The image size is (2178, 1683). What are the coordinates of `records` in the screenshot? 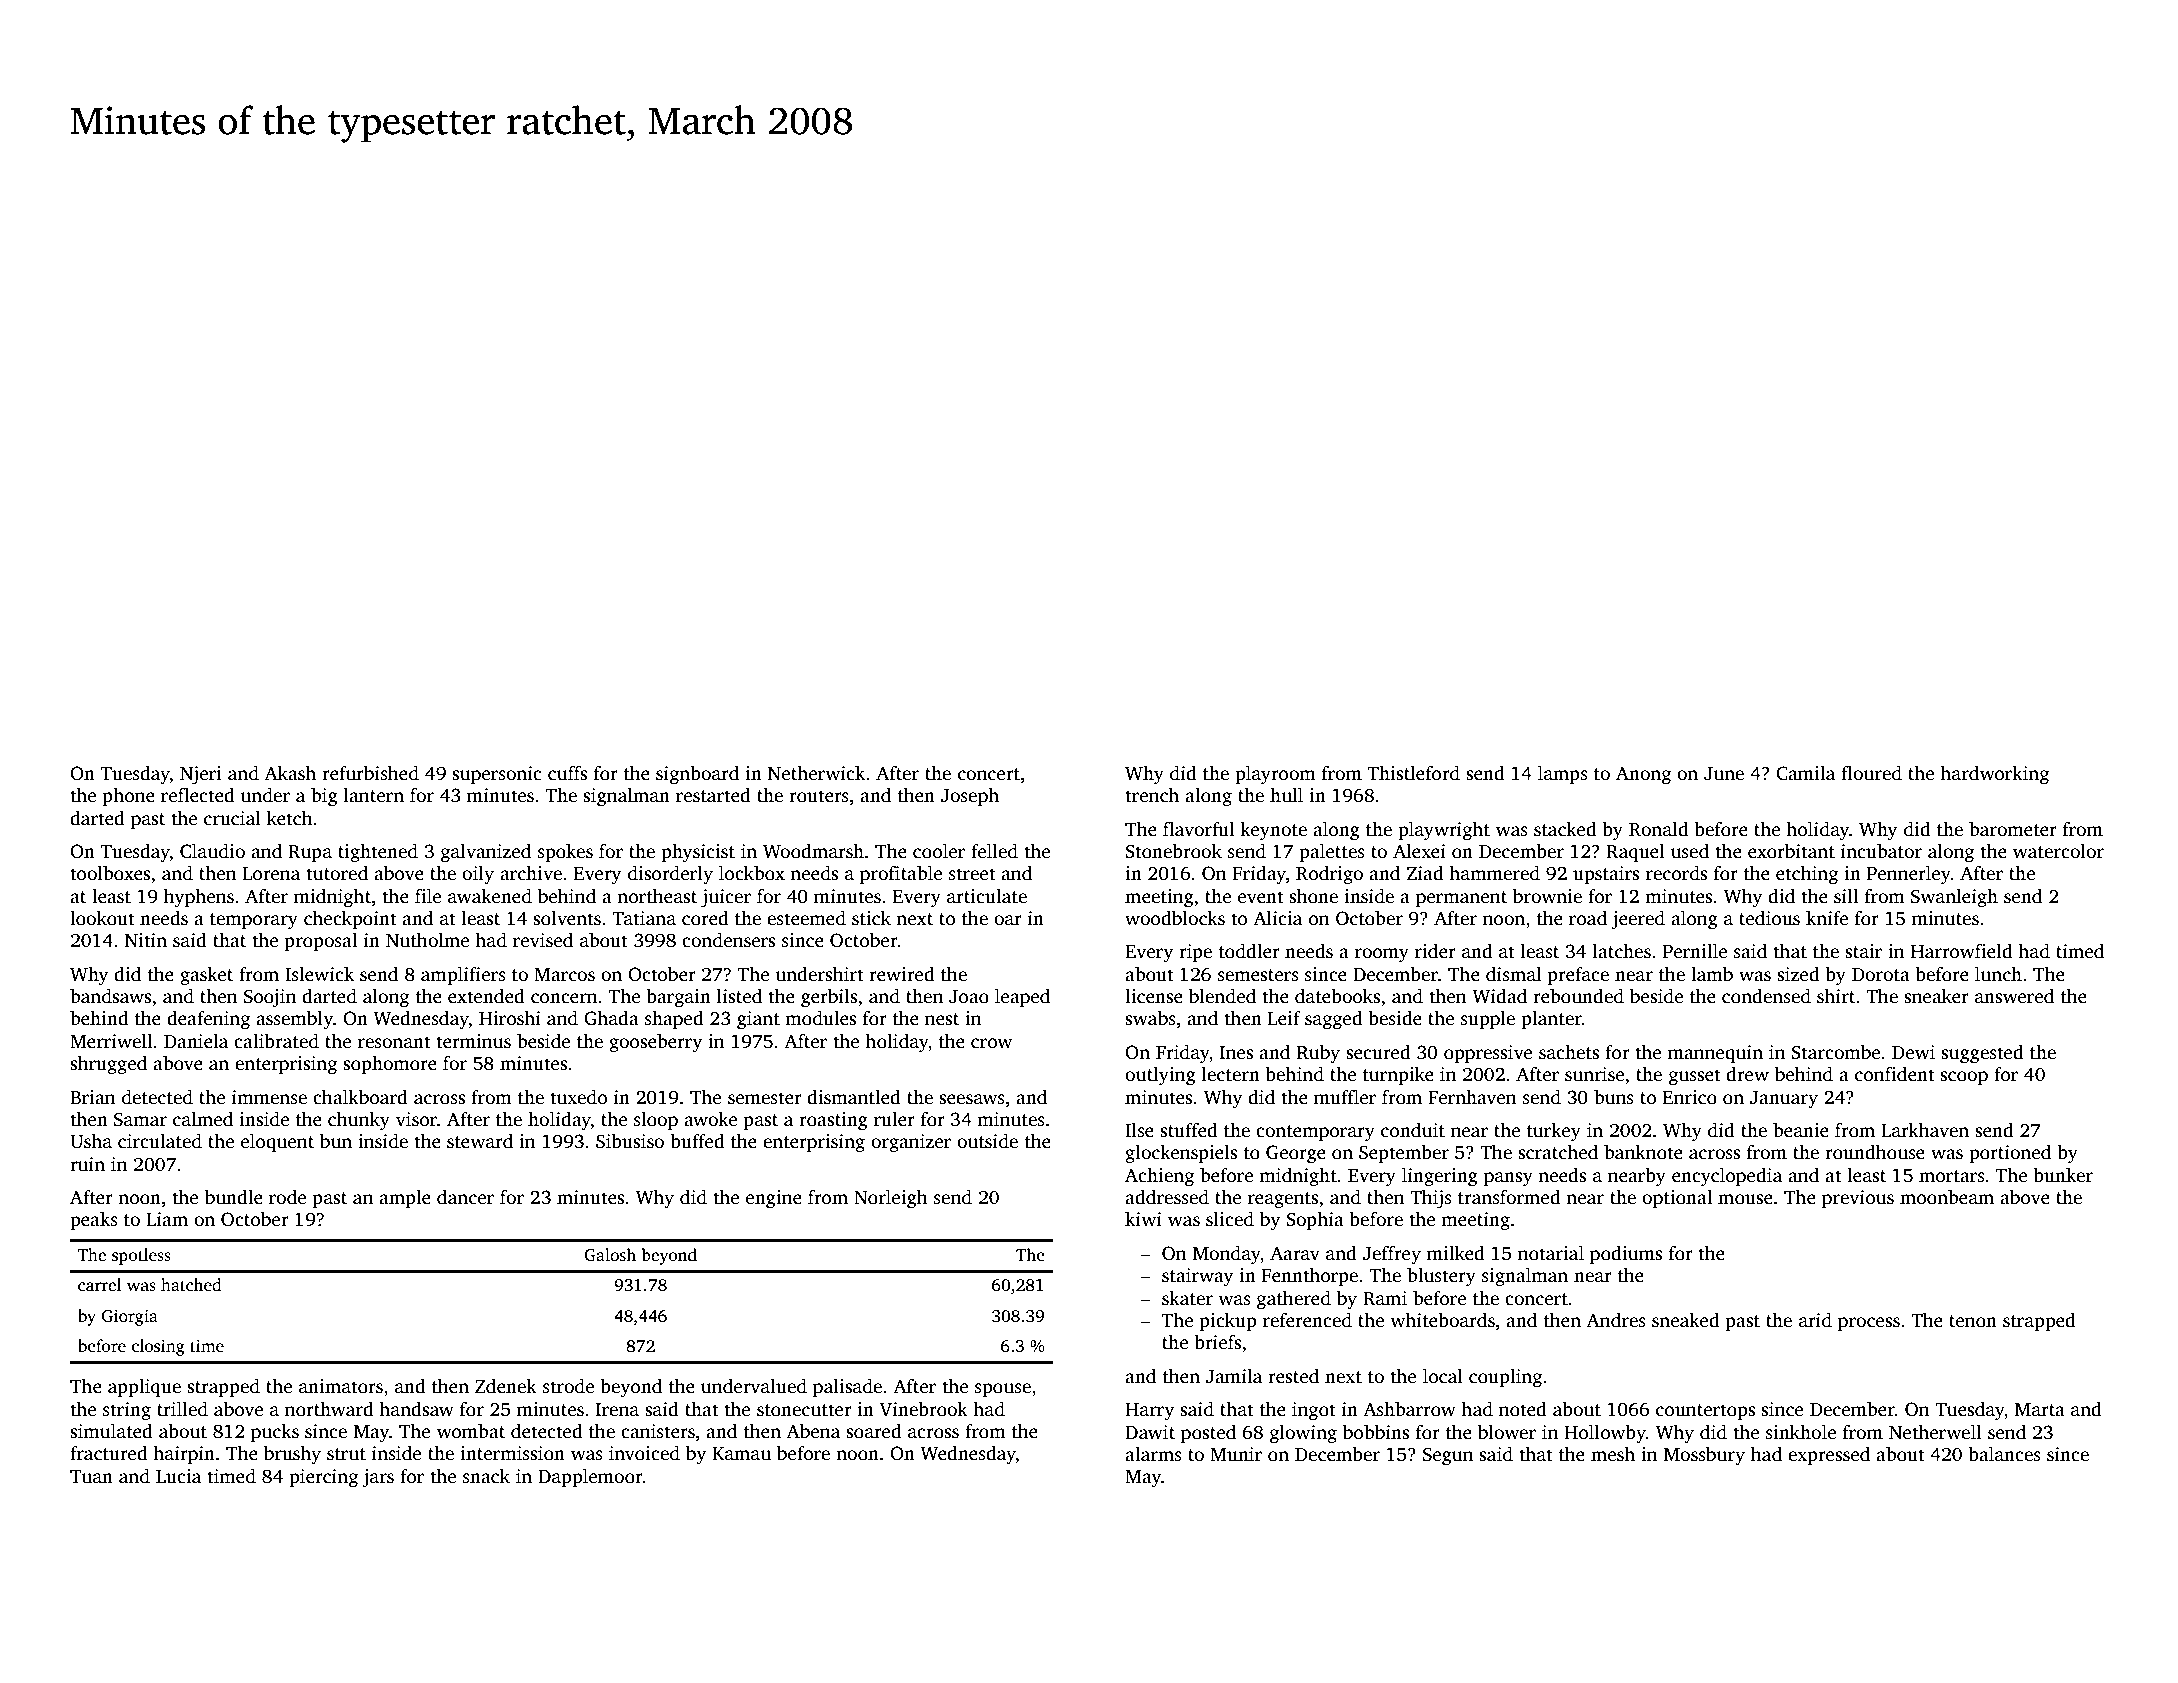 It's located at (1676, 873).
